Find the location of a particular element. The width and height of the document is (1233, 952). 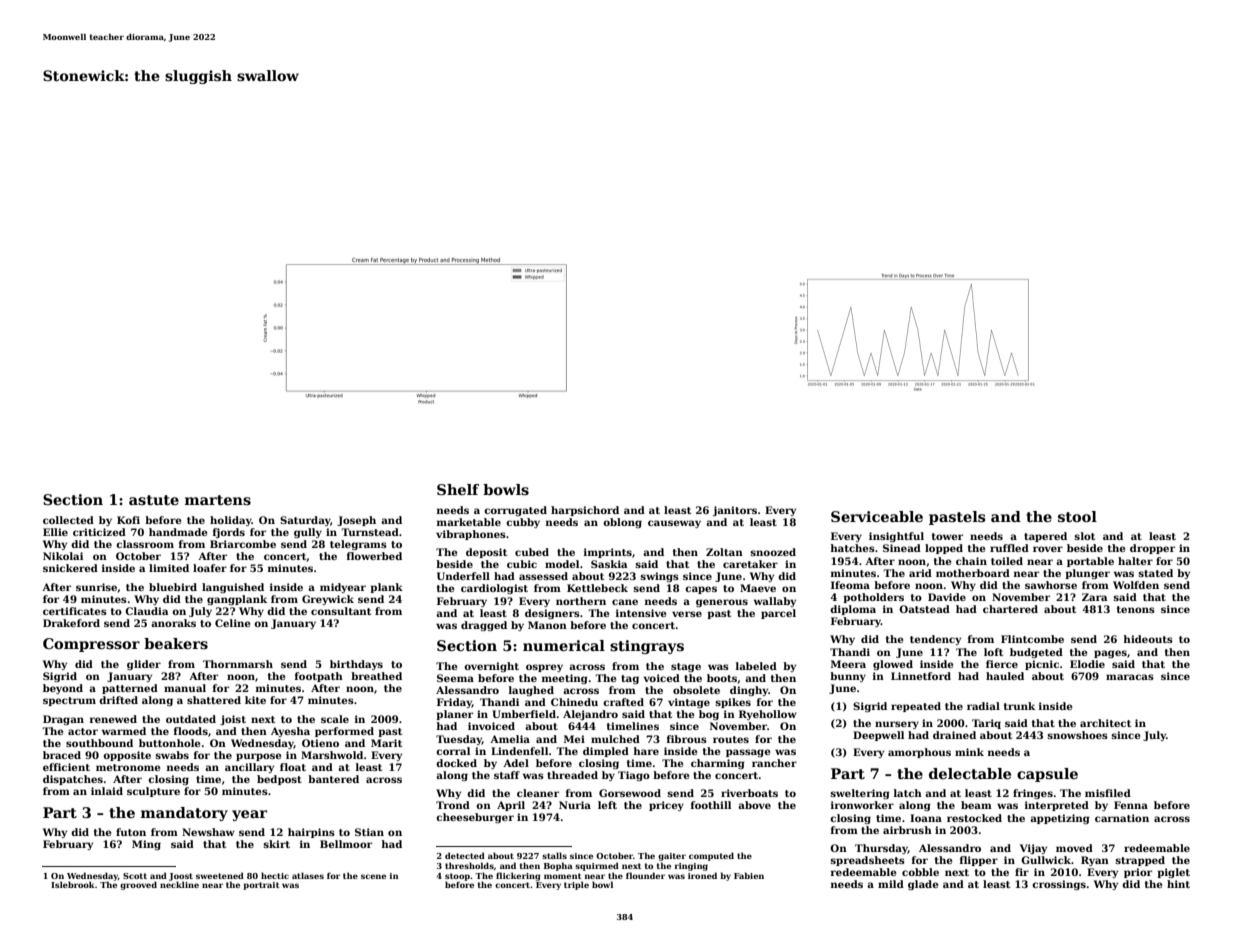

metronome is located at coordinates (128, 767).
